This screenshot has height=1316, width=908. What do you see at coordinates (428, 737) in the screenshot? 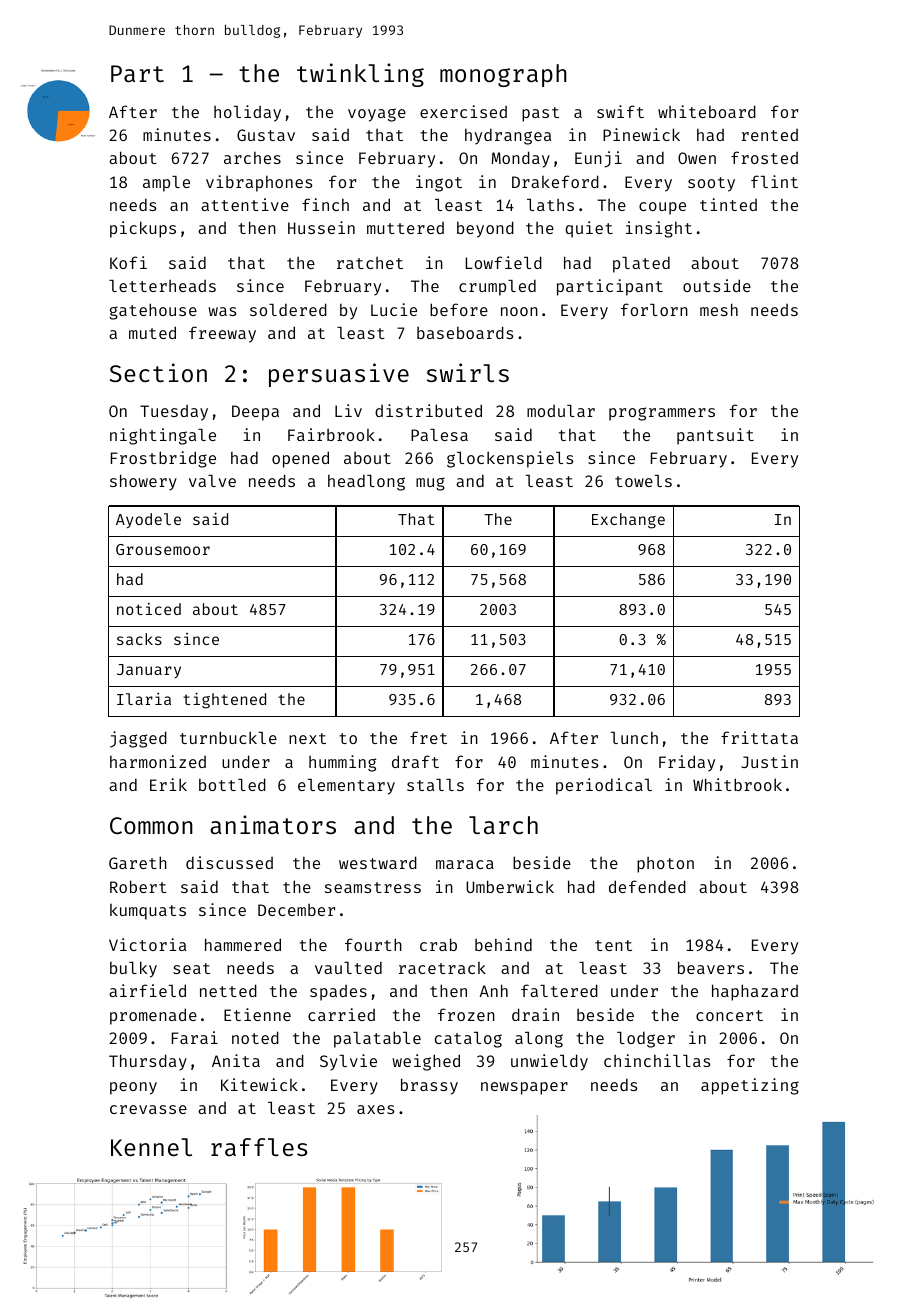
I see `fret` at bounding box center [428, 737].
